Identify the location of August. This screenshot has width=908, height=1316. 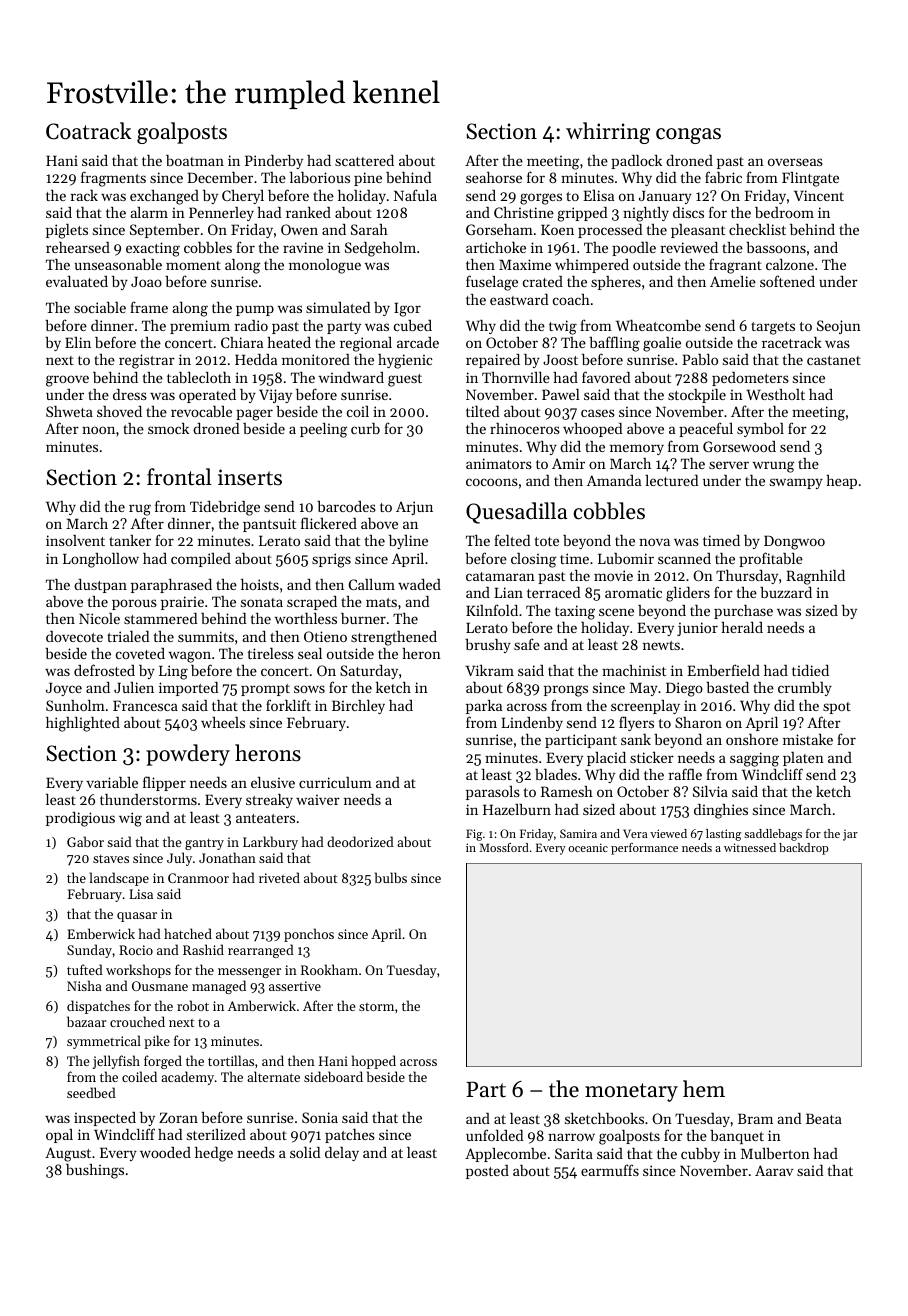
(68, 1154).
